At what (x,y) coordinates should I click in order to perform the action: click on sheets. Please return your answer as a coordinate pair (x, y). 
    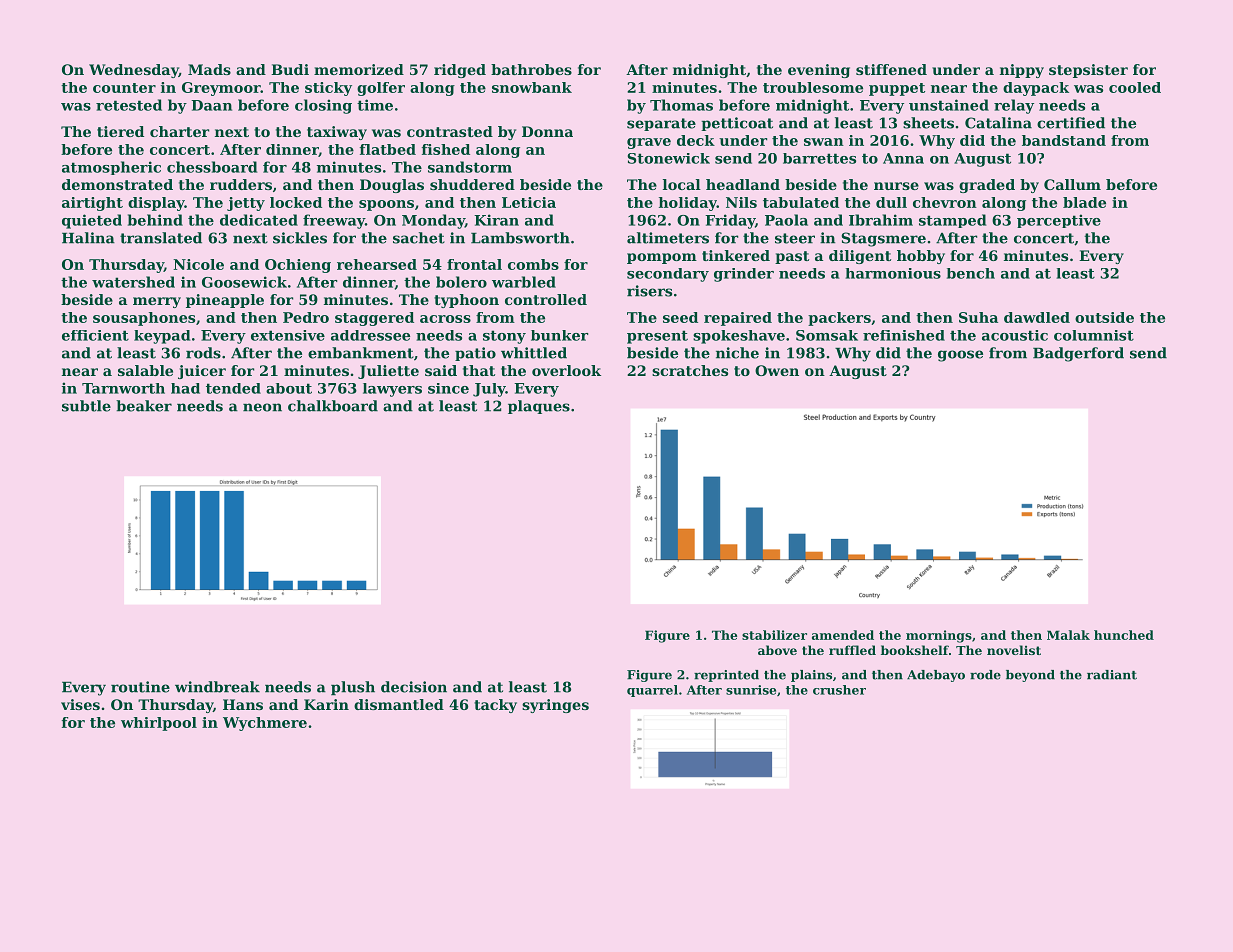
    Looking at the image, I should click on (928, 123).
